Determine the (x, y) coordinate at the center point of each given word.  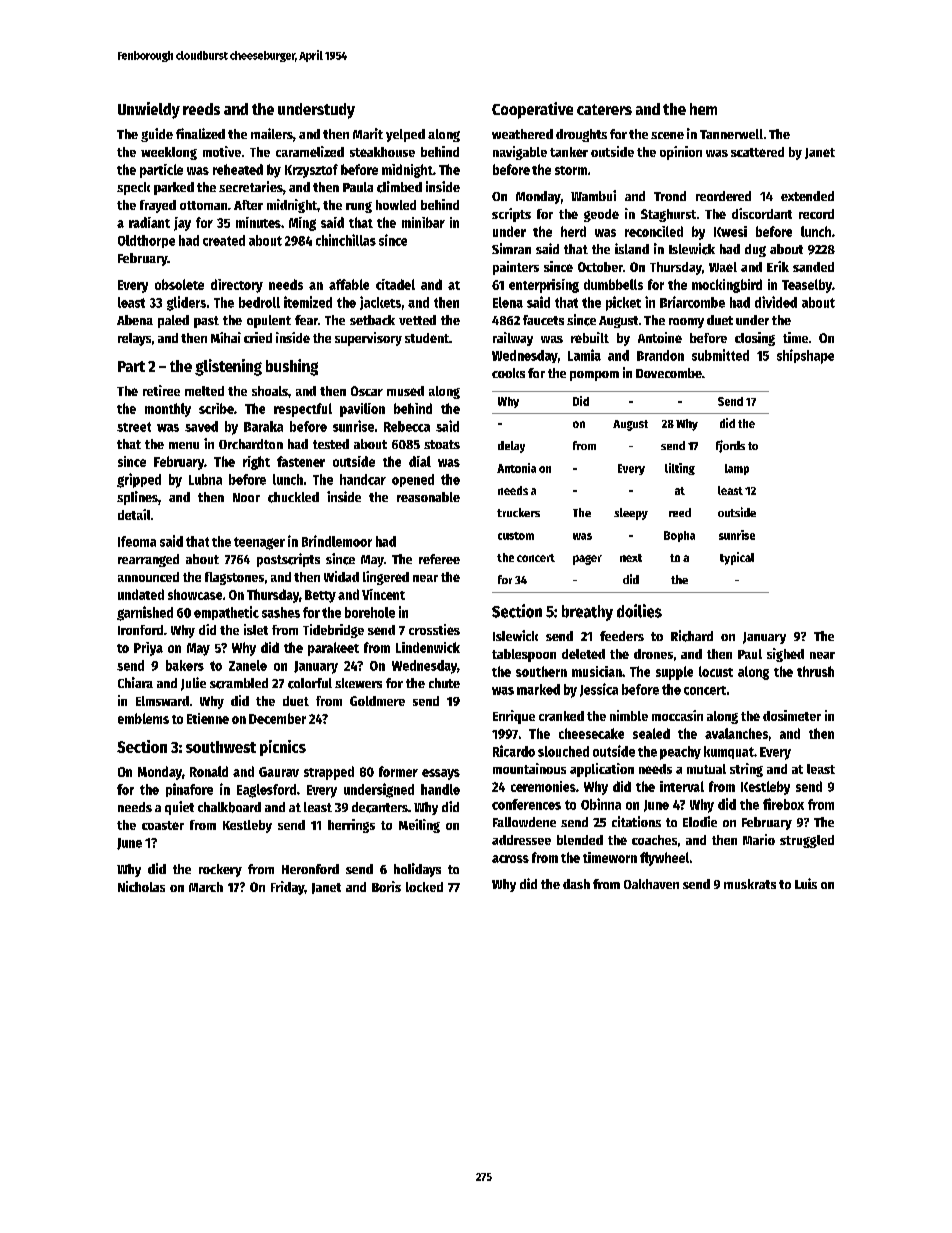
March (206, 887)
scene (667, 135)
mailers (272, 133)
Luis (806, 883)
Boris (386, 886)
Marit (368, 133)
